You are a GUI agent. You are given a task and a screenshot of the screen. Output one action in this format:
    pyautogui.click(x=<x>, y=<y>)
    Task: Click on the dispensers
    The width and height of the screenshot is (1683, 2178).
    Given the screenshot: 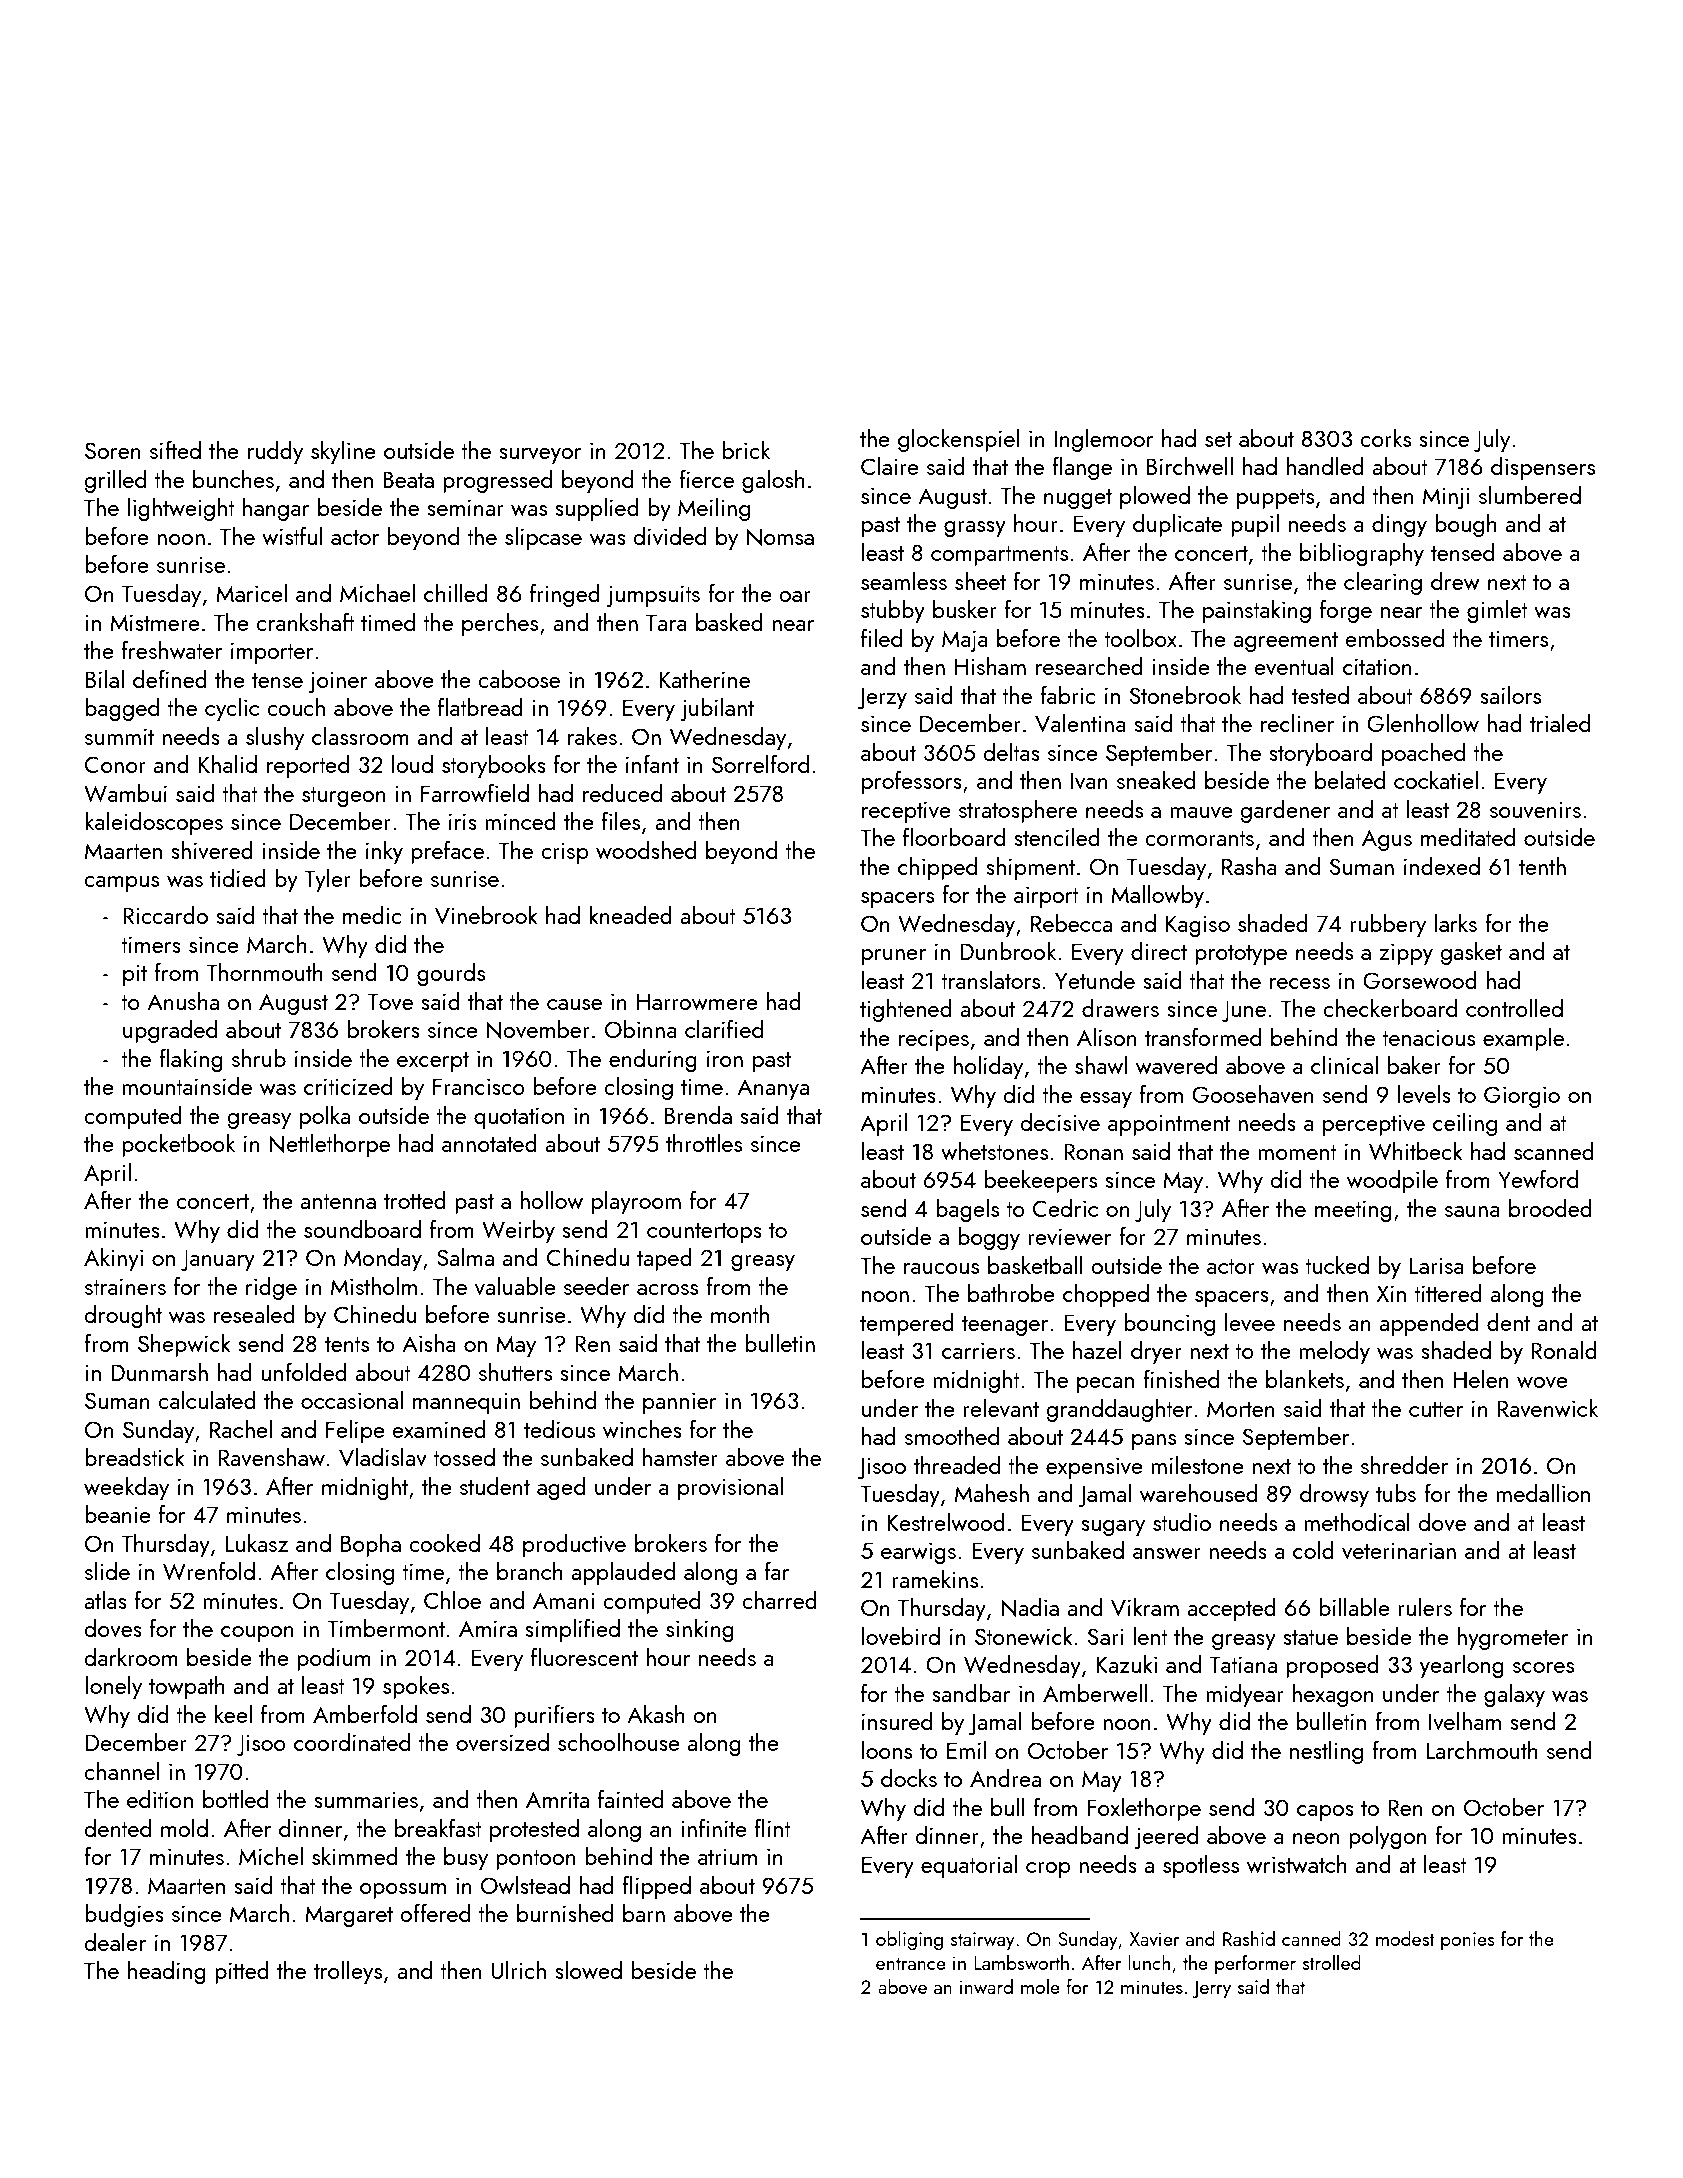 What is the action you would take?
    pyautogui.click(x=1543, y=468)
